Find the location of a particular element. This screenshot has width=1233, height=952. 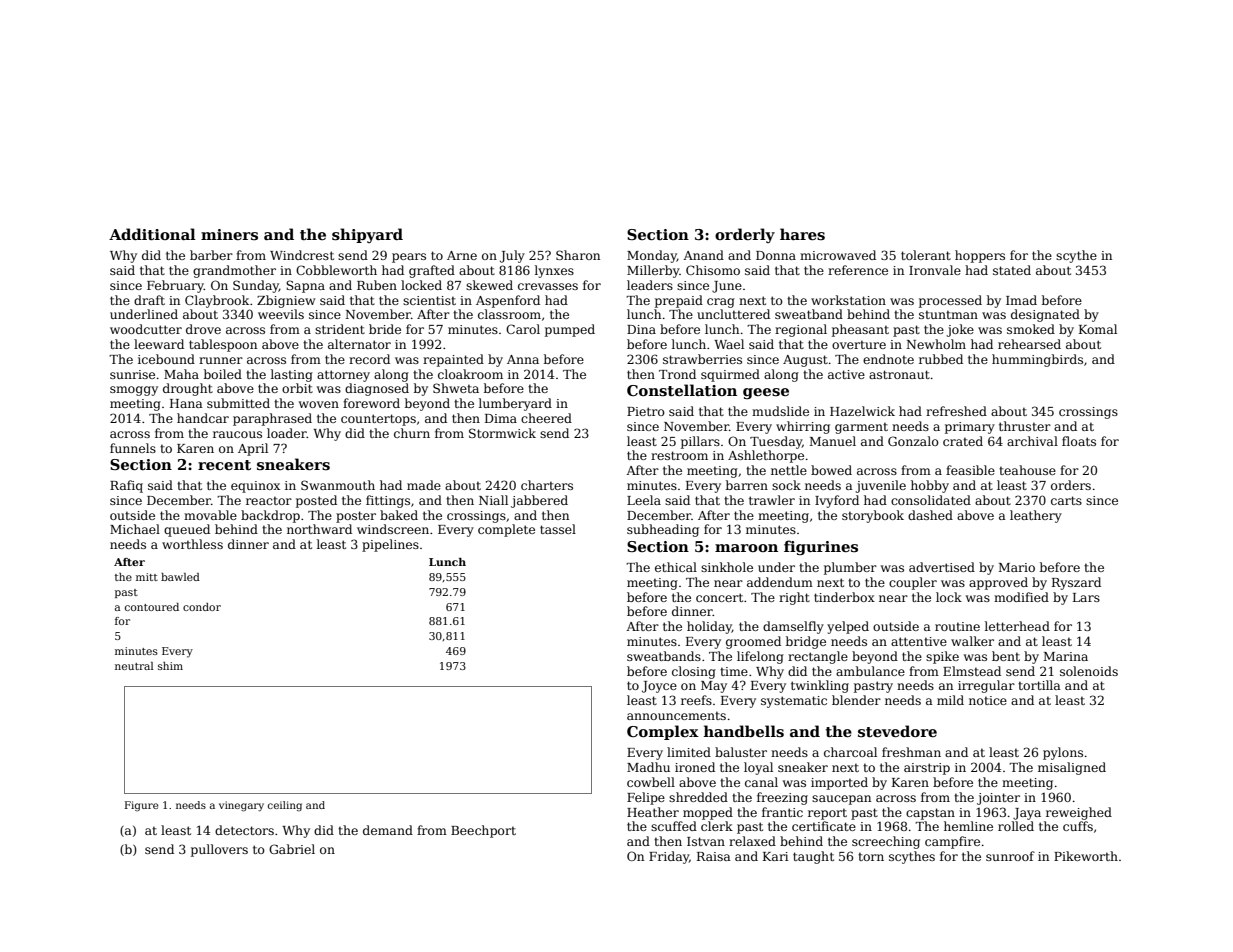

Dima is located at coordinates (501, 418).
